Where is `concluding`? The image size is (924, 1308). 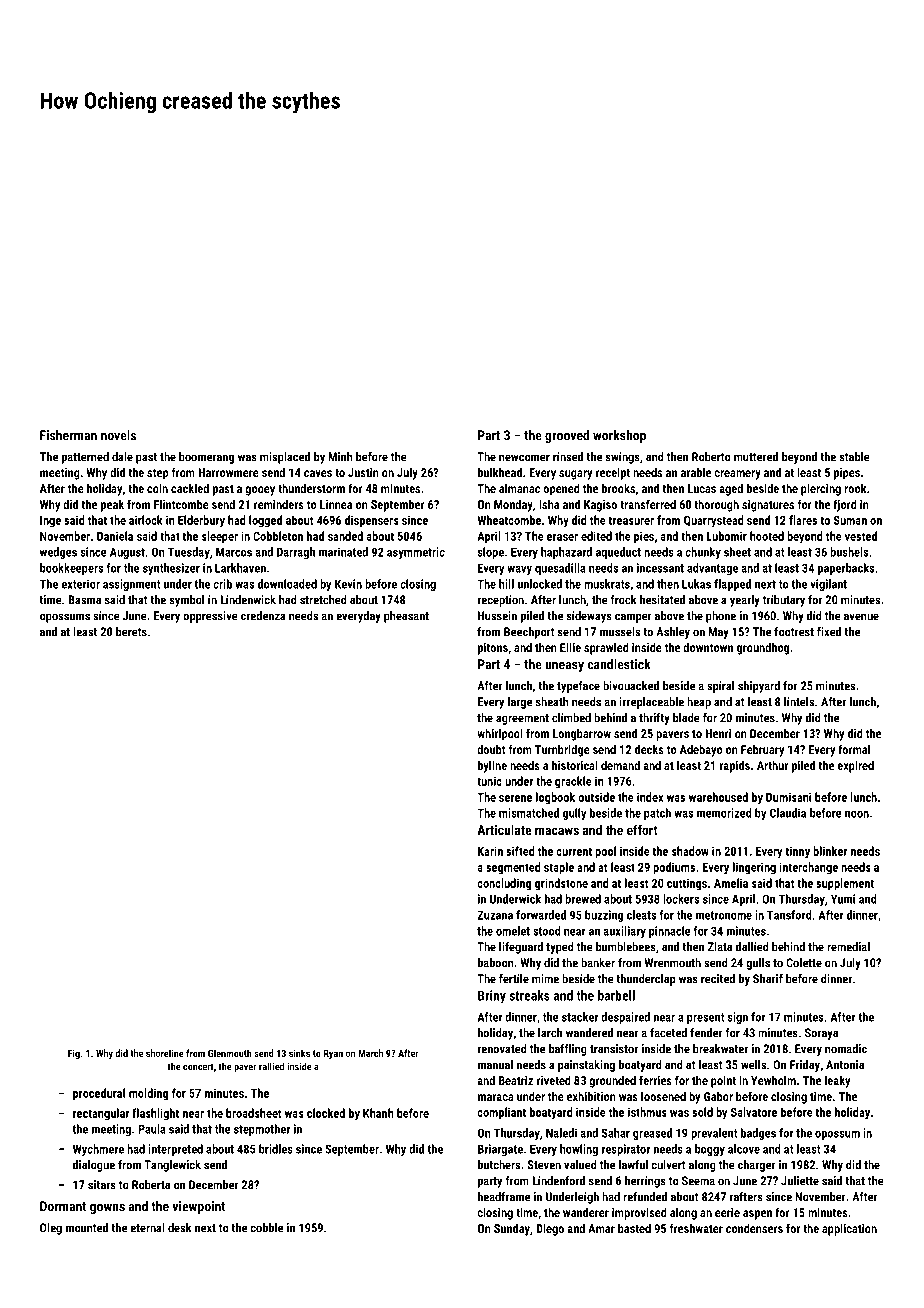
concluding is located at coordinates (504, 884).
